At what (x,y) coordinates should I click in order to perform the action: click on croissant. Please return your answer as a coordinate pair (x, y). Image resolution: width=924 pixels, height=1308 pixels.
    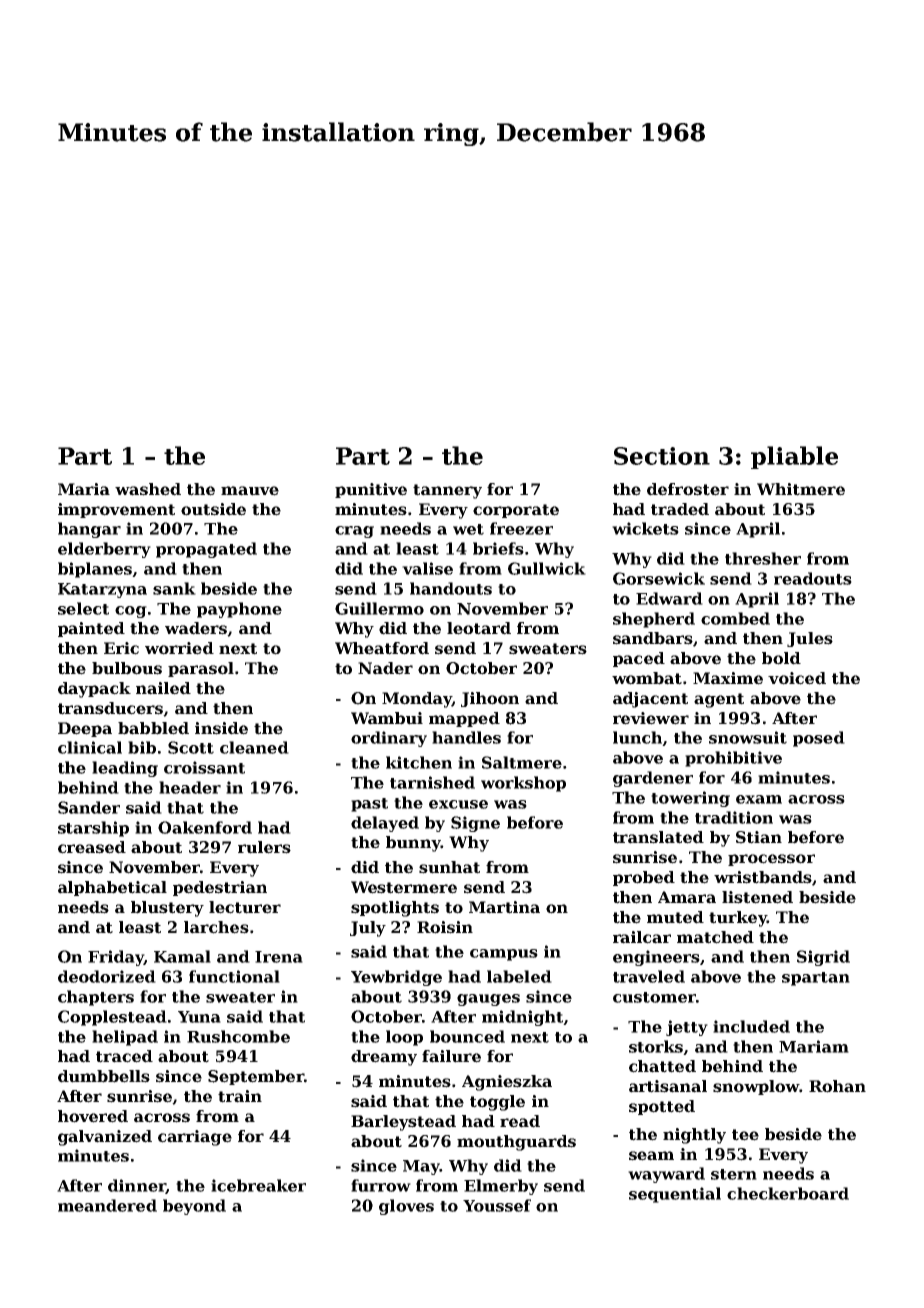
    Looking at the image, I should click on (204, 767).
